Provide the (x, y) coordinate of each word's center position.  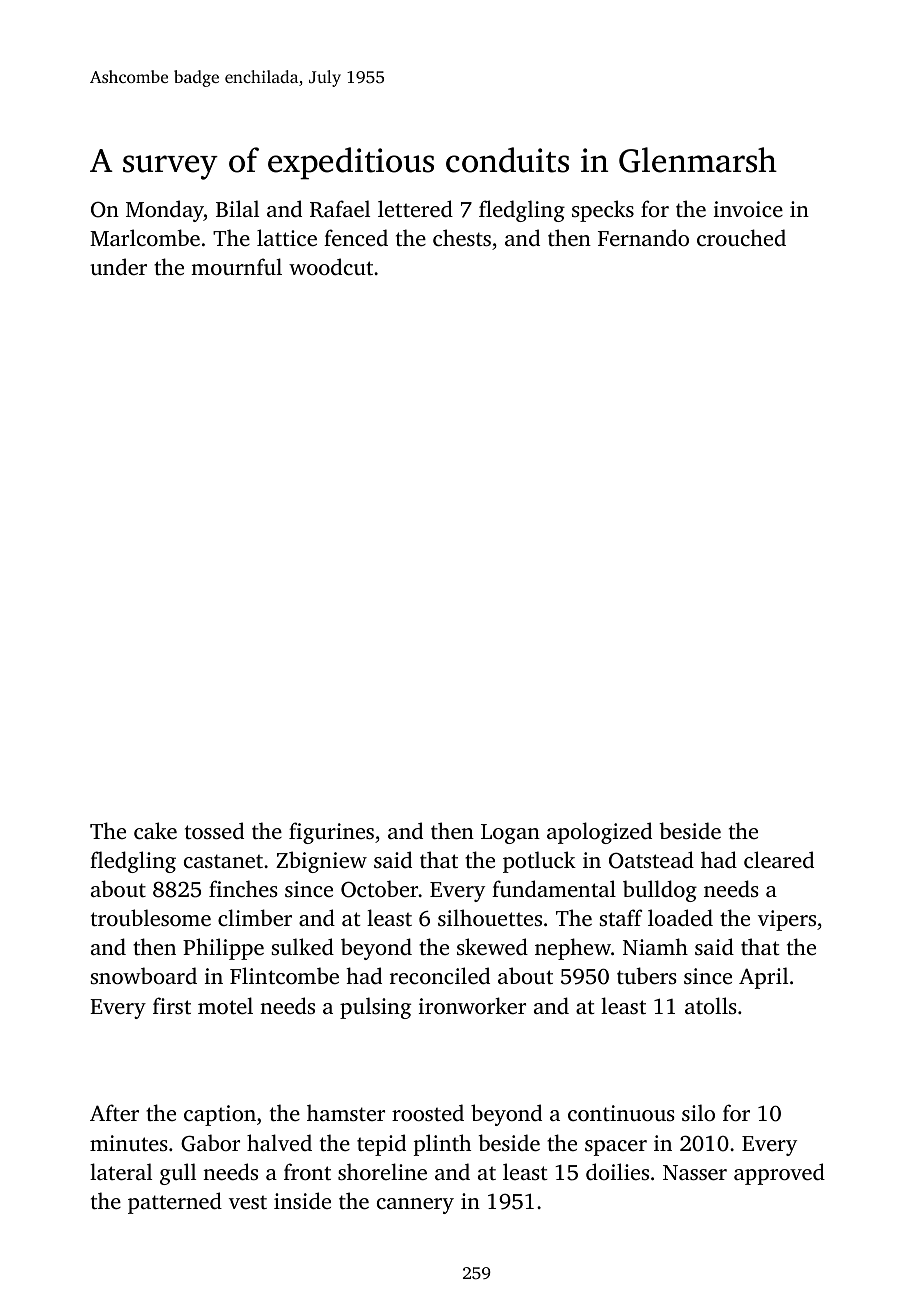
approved (779, 1174)
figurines (331, 833)
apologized (599, 833)
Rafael (340, 209)
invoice (748, 209)
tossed (214, 830)
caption (220, 1115)
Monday (165, 211)
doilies (617, 1171)
